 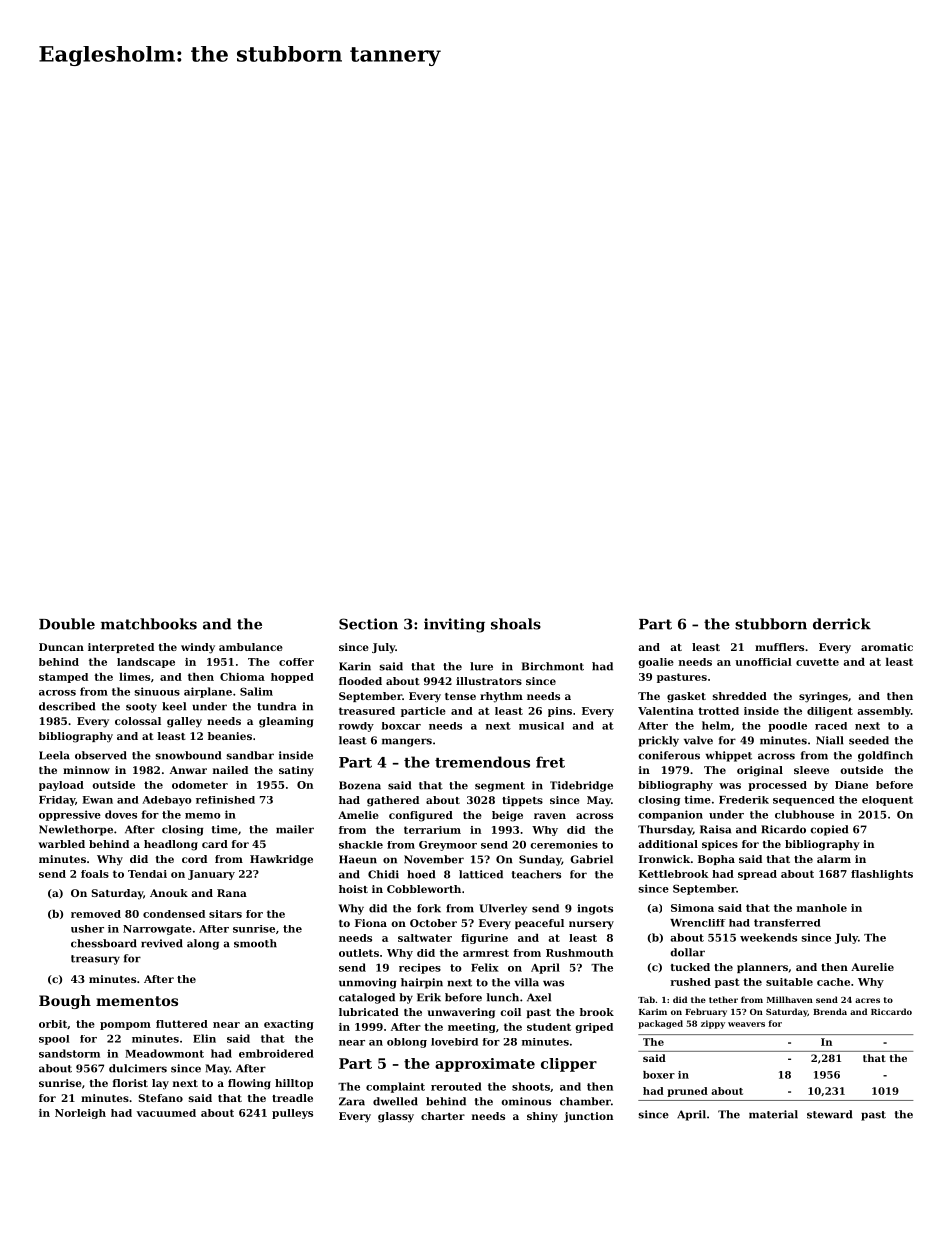 I want to click on flashlights, so click(x=882, y=875).
